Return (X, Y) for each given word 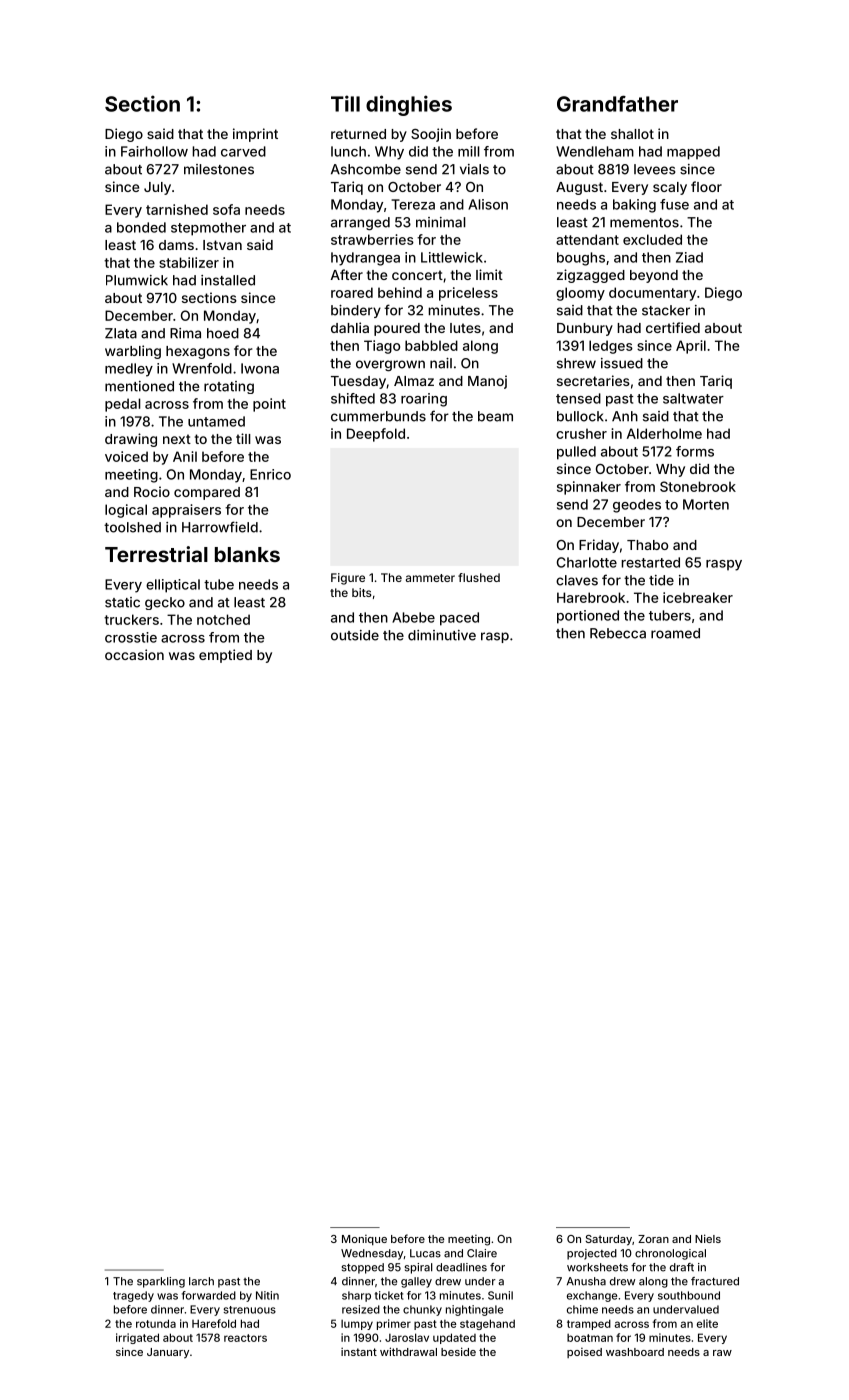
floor (706, 186)
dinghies (409, 105)
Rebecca (618, 633)
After (347, 274)
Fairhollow (154, 151)
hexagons (198, 352)
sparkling (161, 1282)
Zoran (653, 1239)
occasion (134, 654)
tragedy (133, 1296)
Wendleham (595, 151)
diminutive (442, 635)
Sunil (500, 1295)
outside (355, 635)
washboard (635, 1352)
